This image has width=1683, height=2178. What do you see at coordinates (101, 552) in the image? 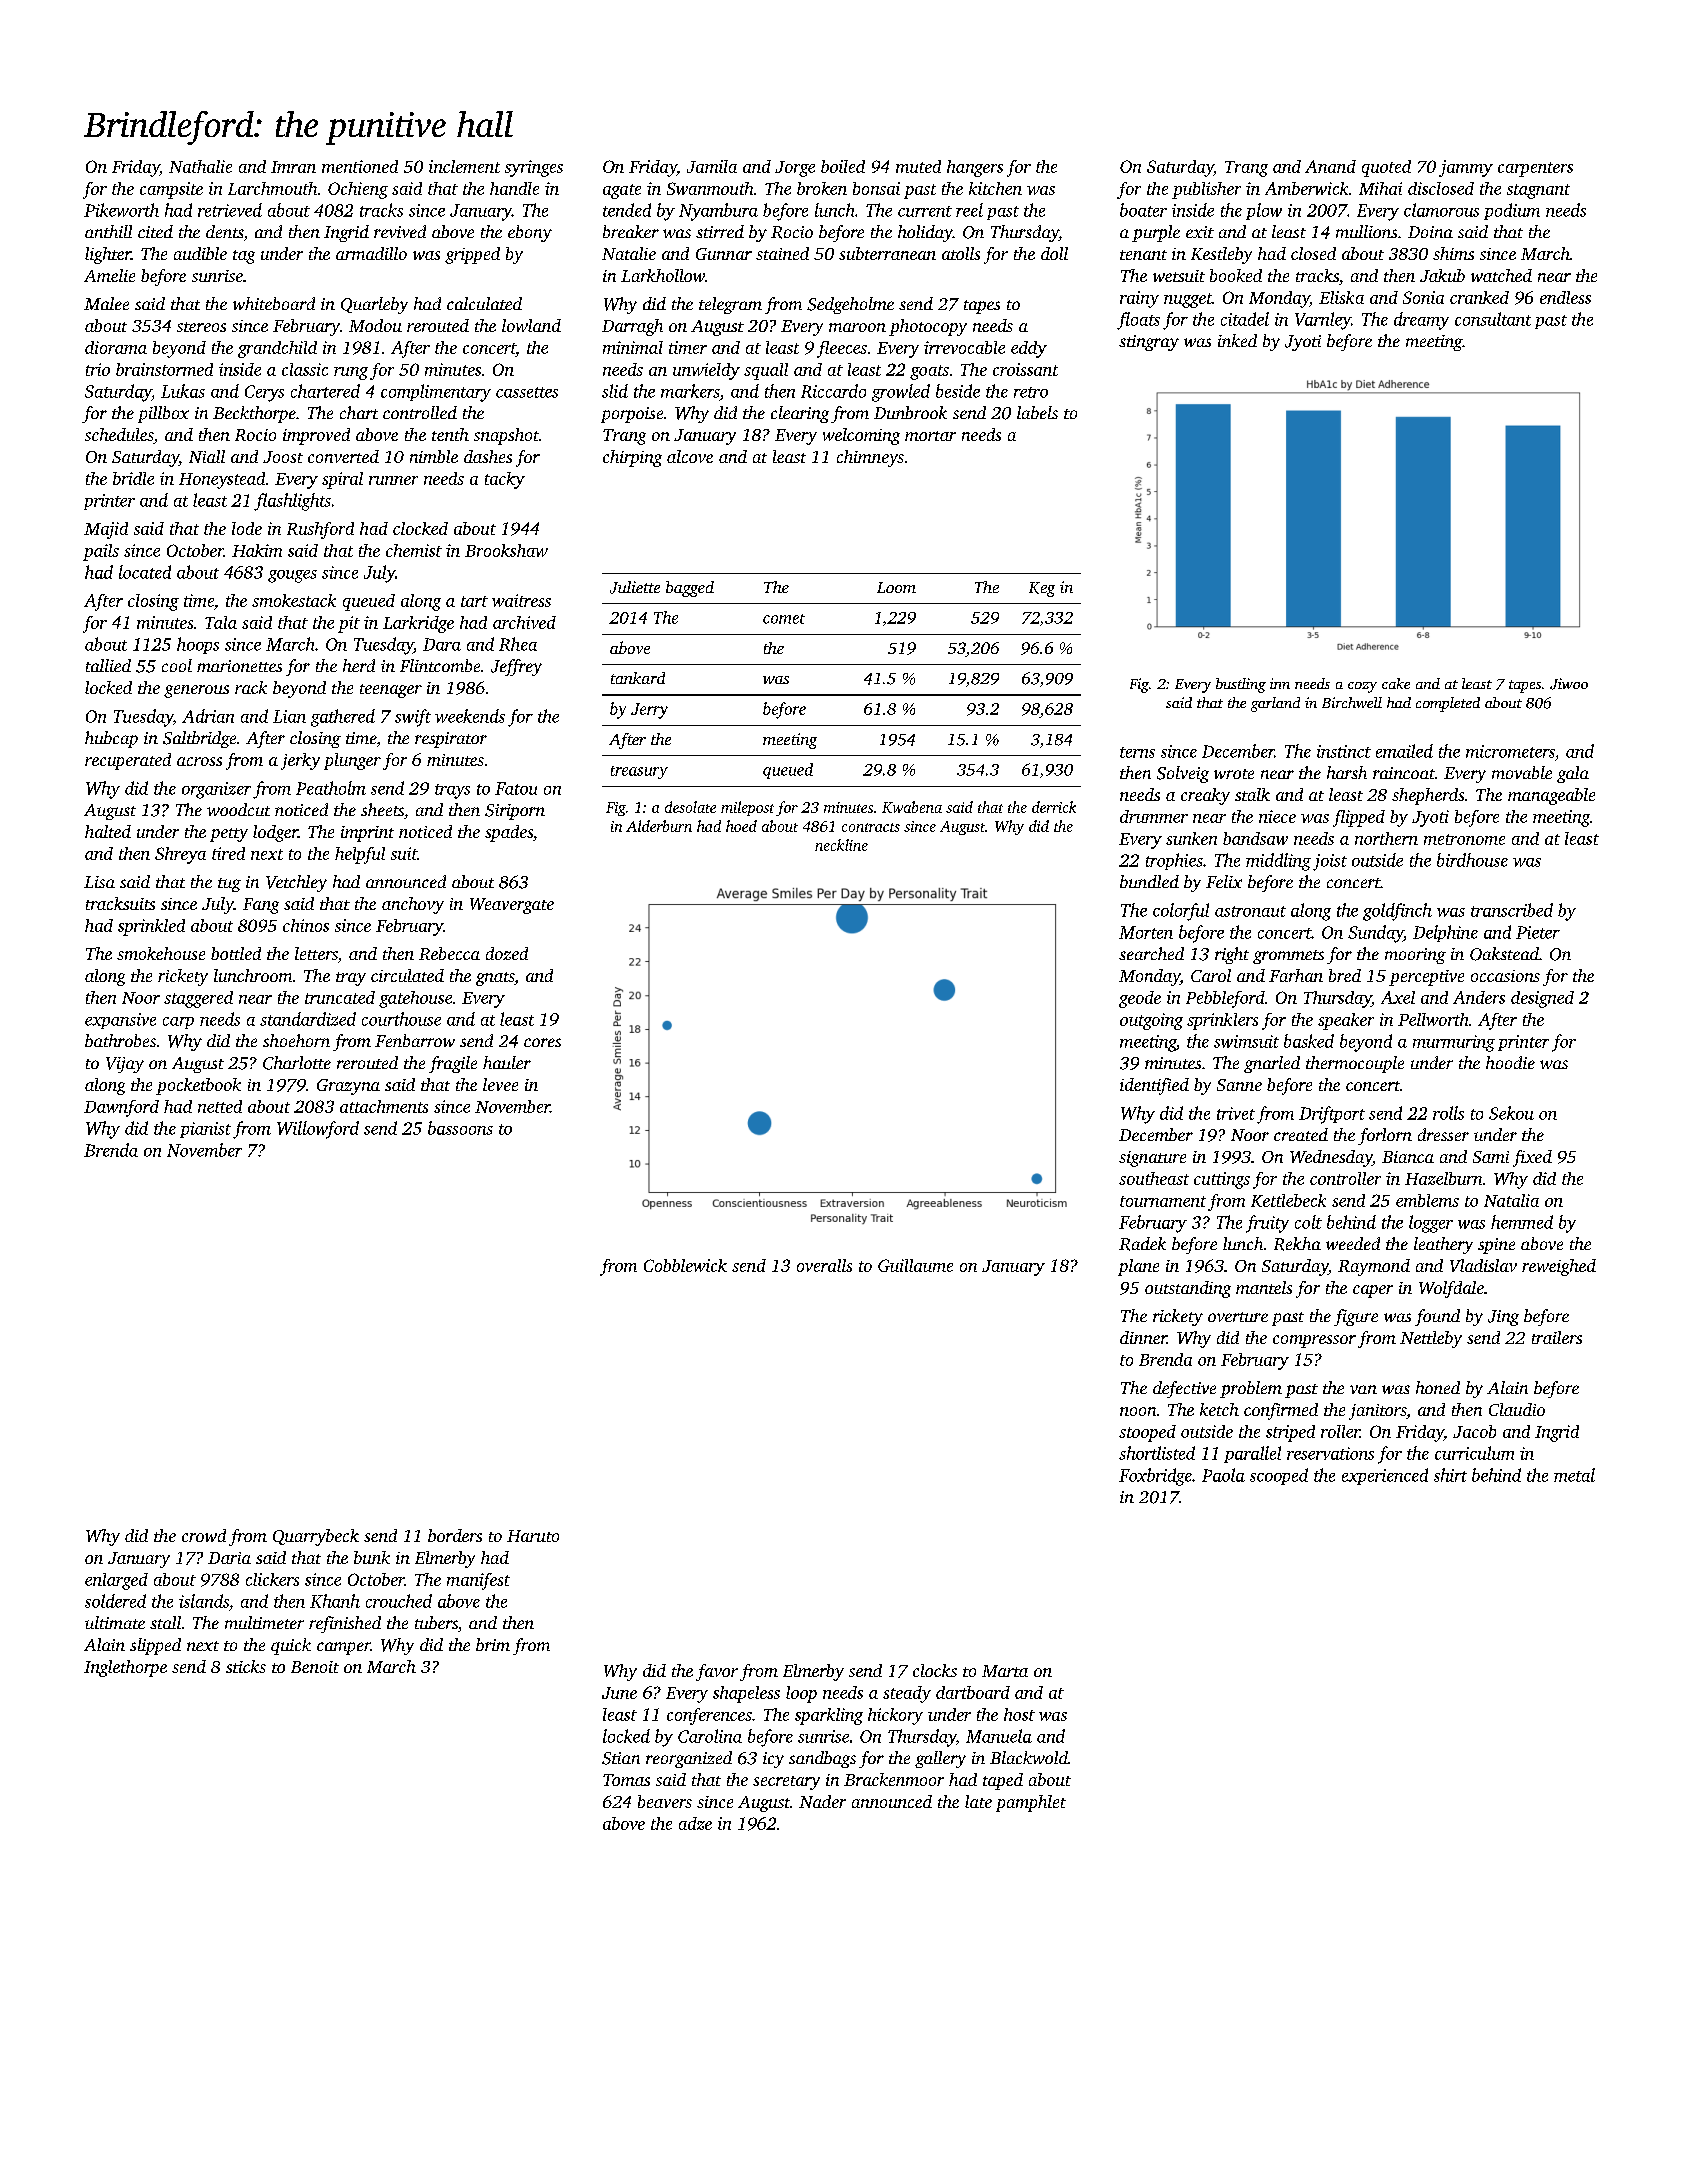
I see `pails` at bounding box center [101, 552].
